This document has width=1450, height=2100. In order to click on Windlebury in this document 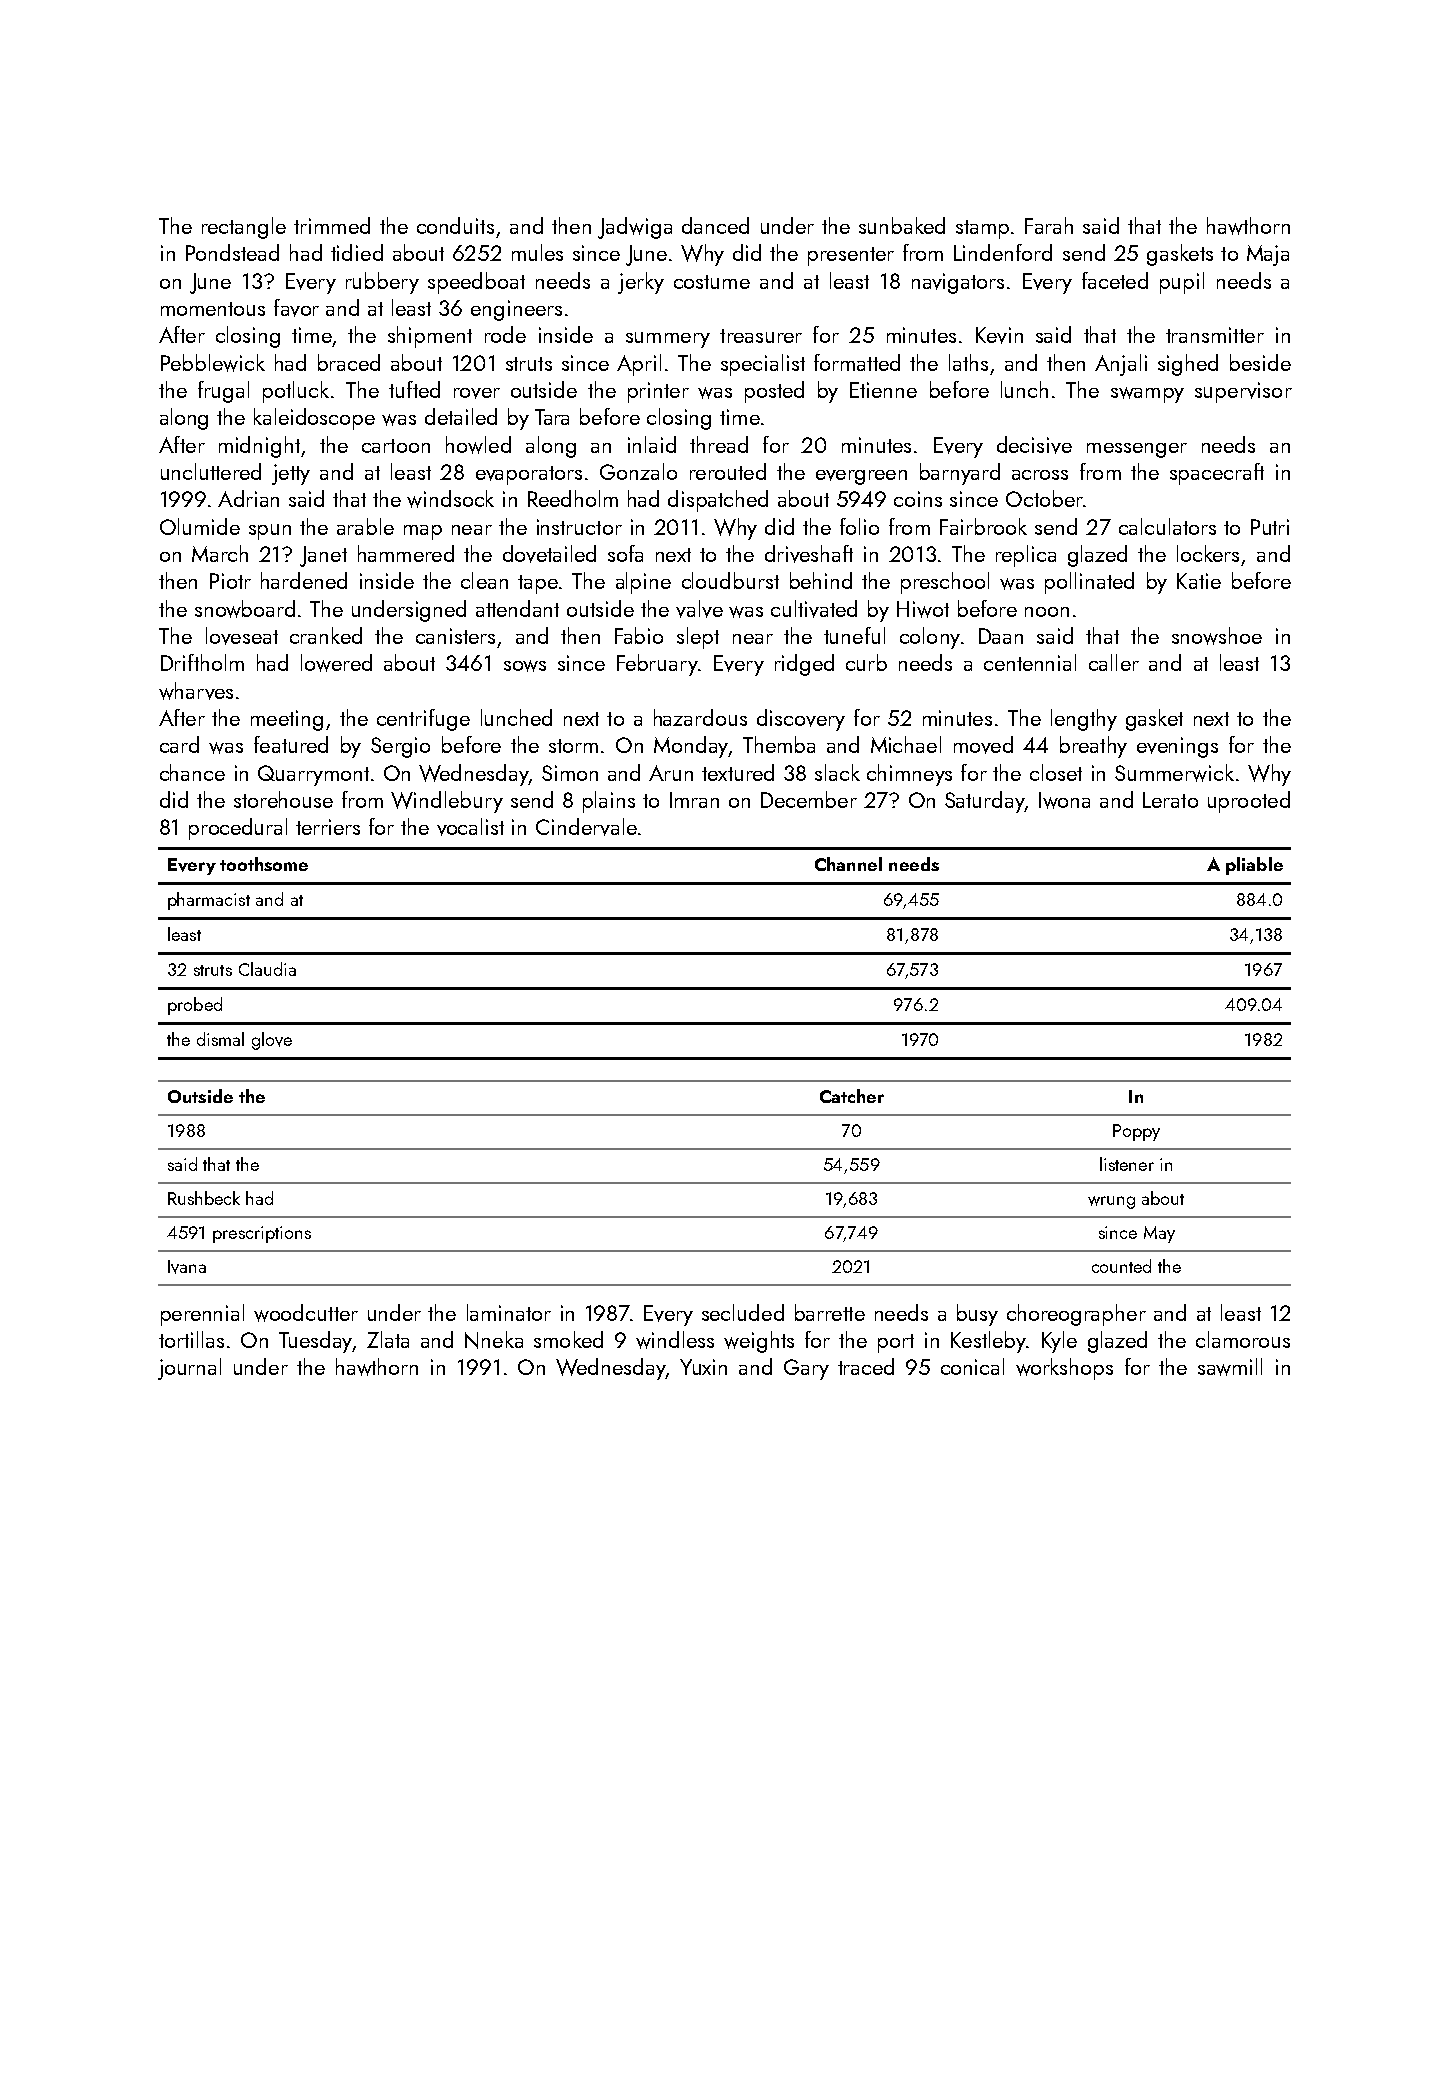, I will do `click(447, 802)`.
